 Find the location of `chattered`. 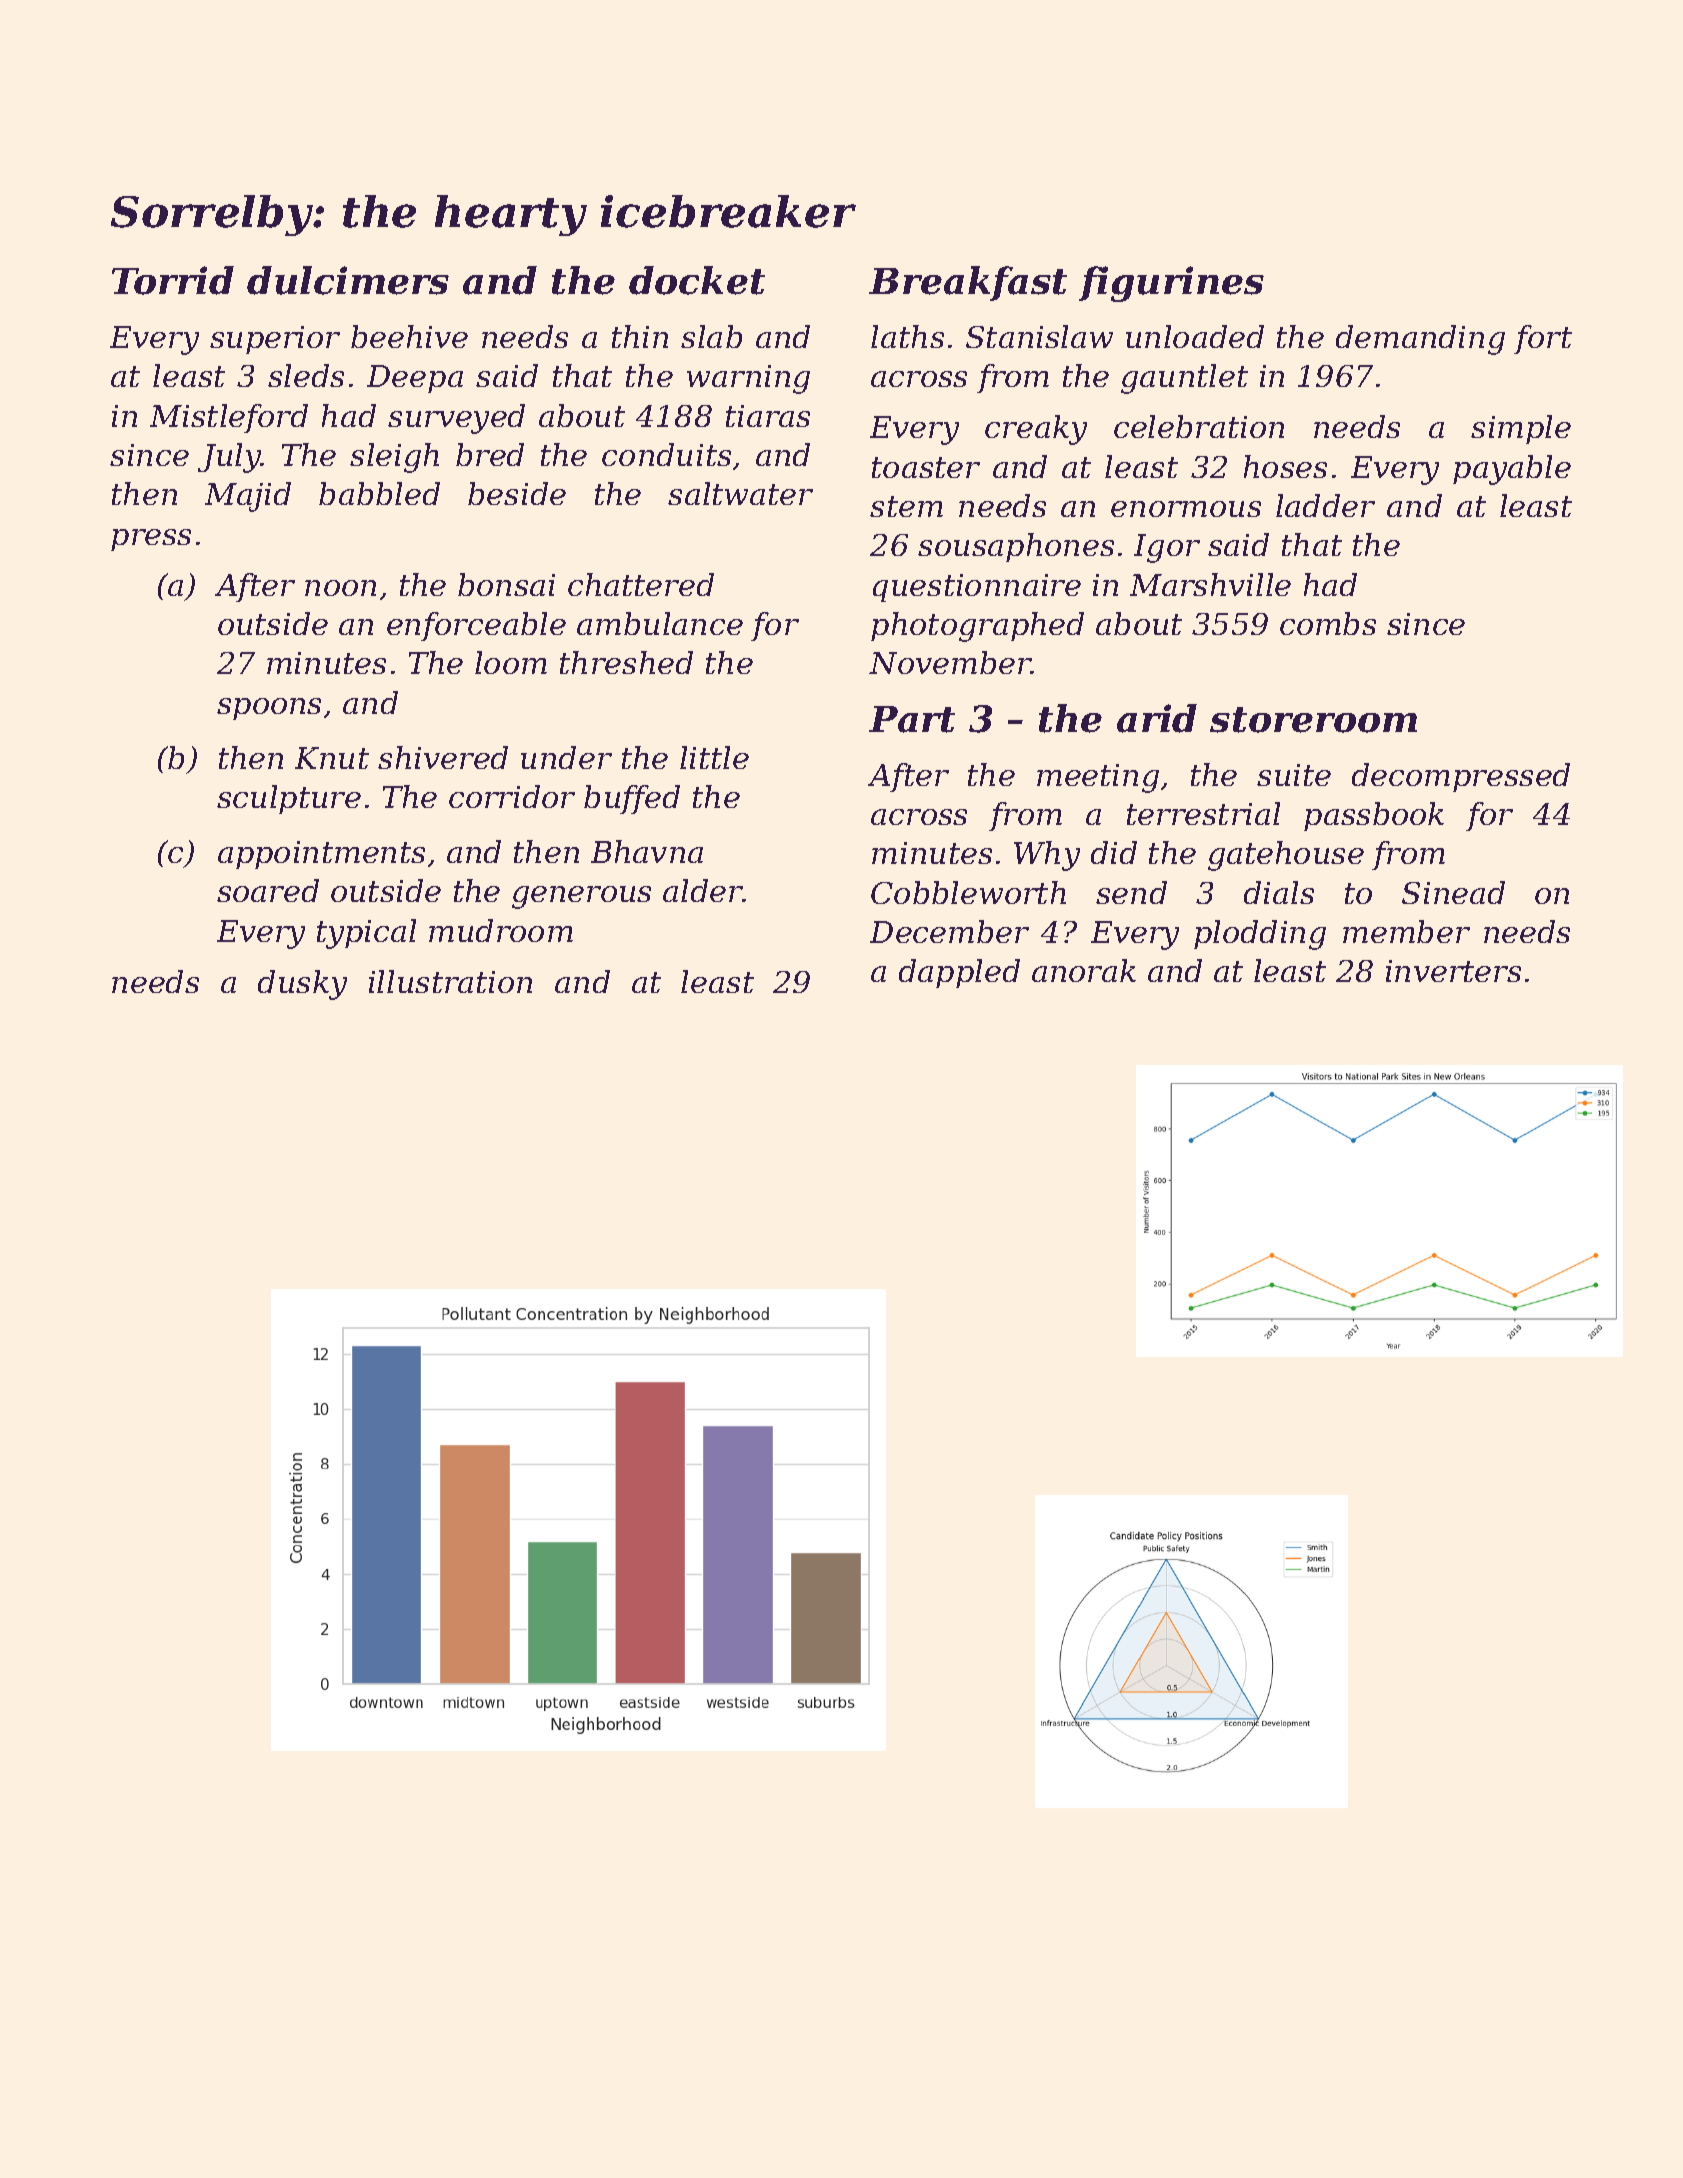

chattered is located at coordinates (641, 584).
